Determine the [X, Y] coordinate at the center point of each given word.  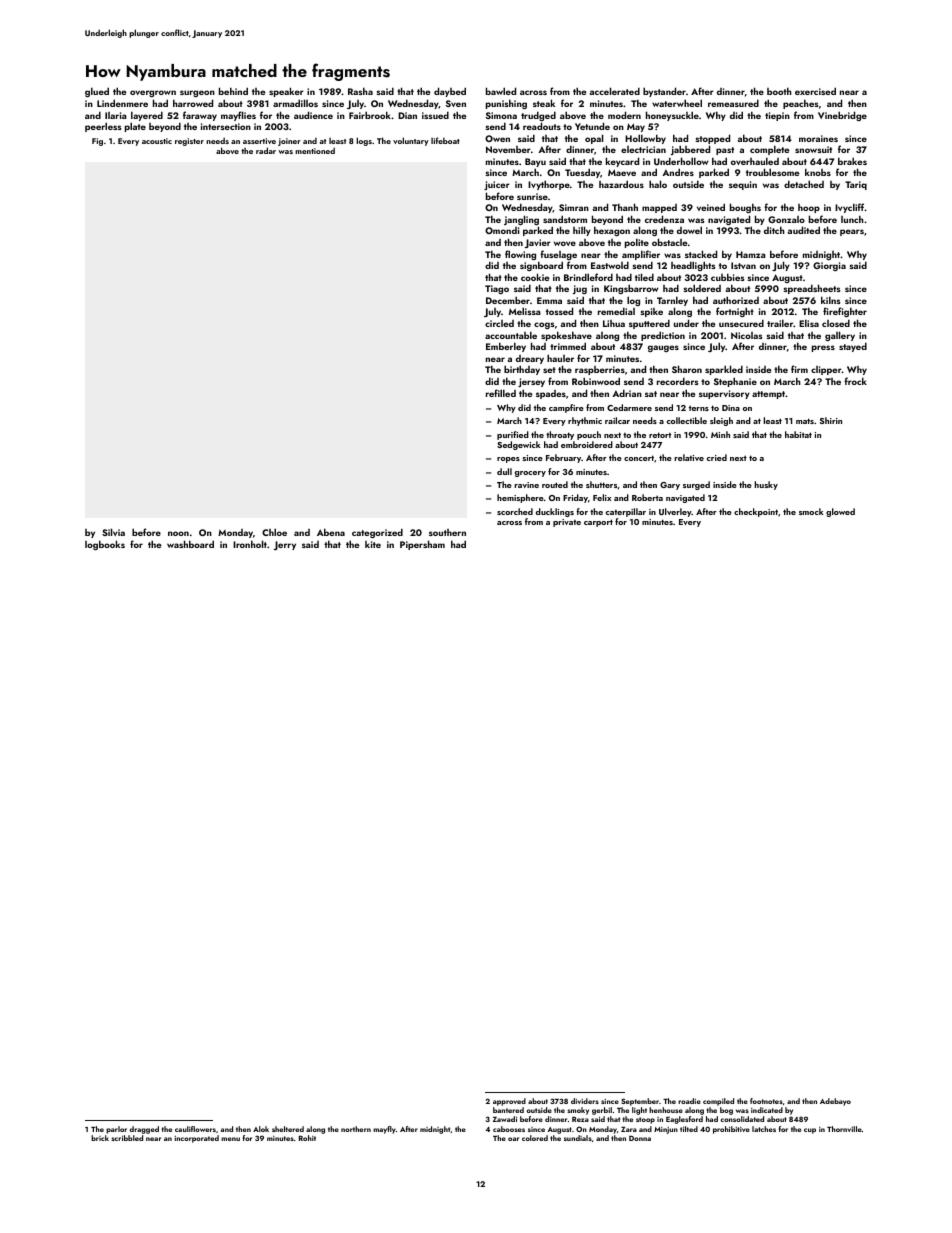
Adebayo [835, 1102]
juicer [497, 185]
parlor [116, 1130]
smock [811, 511]
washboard [190, 544]
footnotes [766, 1101]
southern [447, 532]
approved [509, 1102]
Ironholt [250, 544]
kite [373, 544]
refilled [501, 393]
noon [178, 533]
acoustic [157, 141]
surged [696, 485]
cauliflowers [195, 1129]
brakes [852, 161]
